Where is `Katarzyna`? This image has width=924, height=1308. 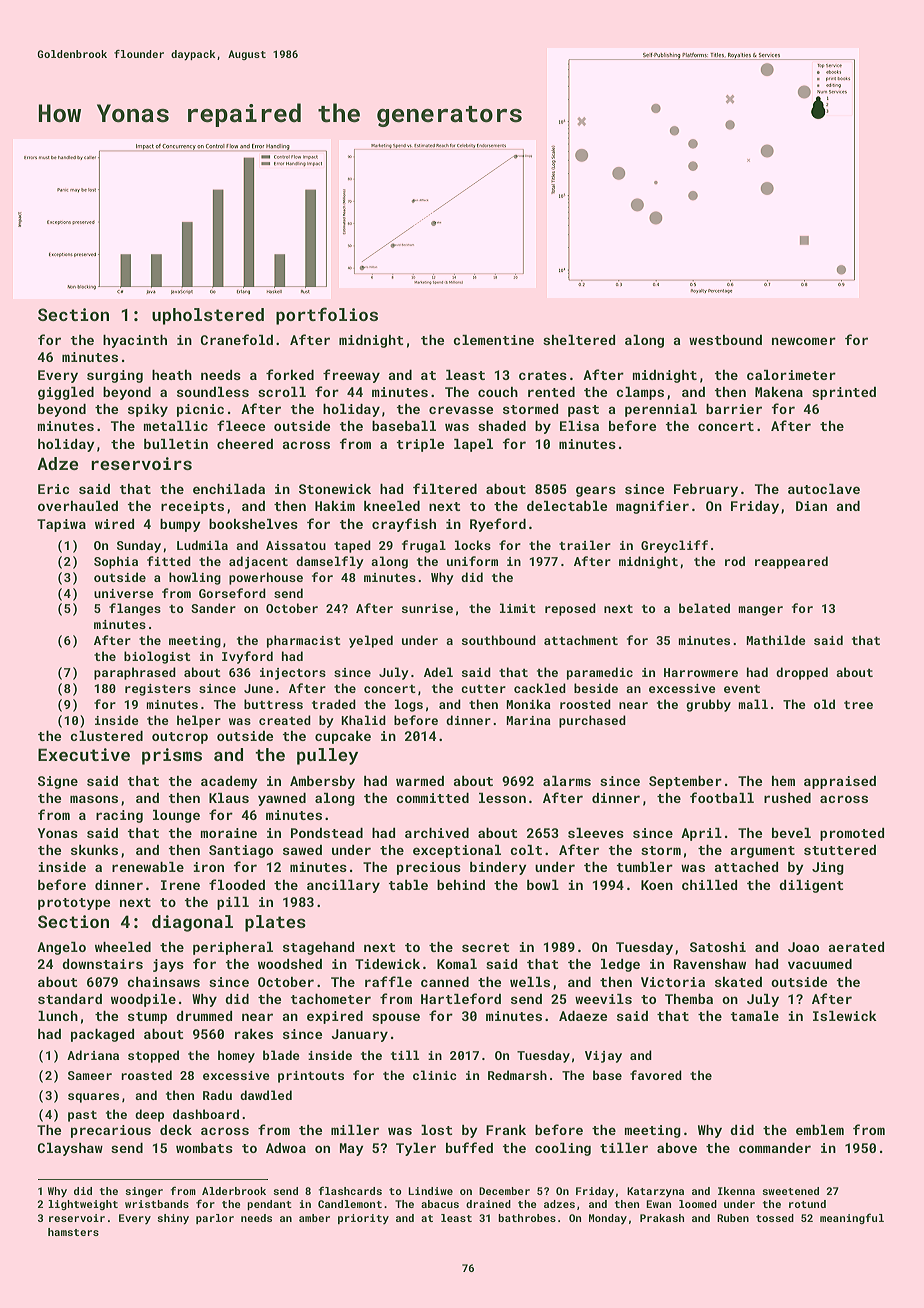
Katarzyna is located at coordinates (655, 1192).
